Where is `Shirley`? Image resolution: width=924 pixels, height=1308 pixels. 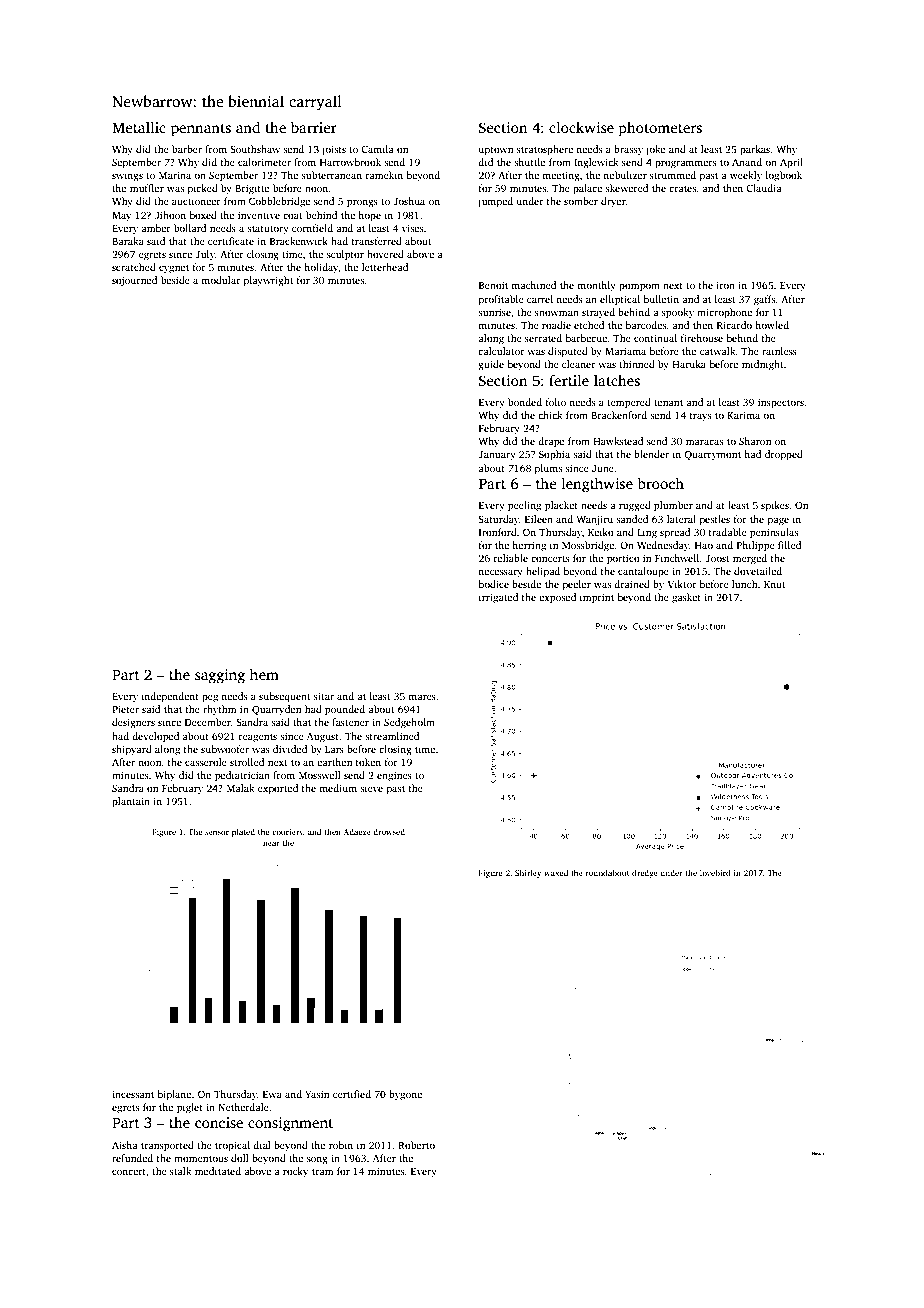 Shirley is located at coordinates (528, 873).
